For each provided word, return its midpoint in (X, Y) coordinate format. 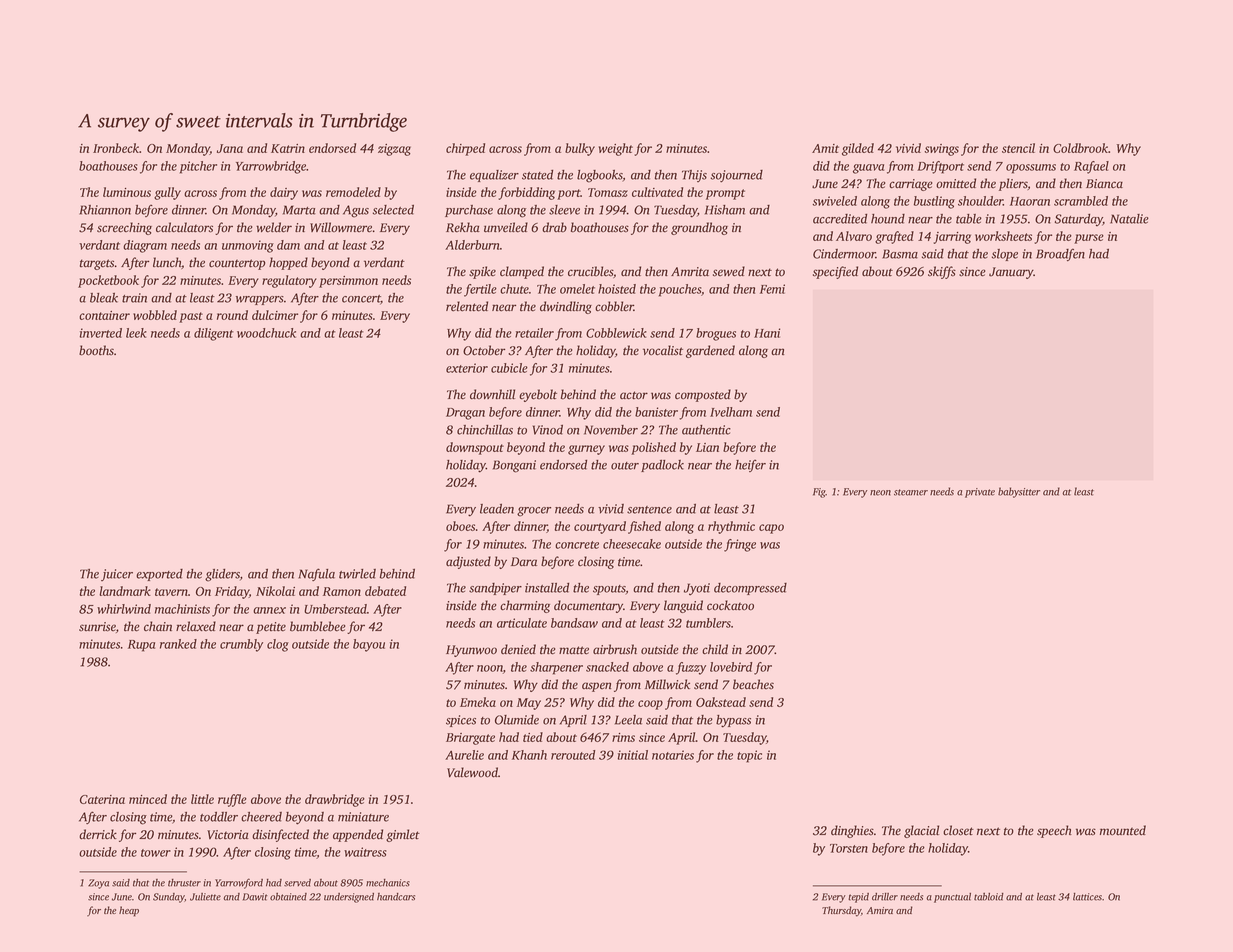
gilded (858, 149)
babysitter (1019, 492)
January (1011, 273)
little (202, 799)
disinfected (280, 835)
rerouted (573, 755)
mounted (1123, 830)
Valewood (472, 772)
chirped (465, 149)
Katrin (288, 148)
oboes (460, 526)
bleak (104, 298)
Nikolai (275, 591)
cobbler (614, 306)
